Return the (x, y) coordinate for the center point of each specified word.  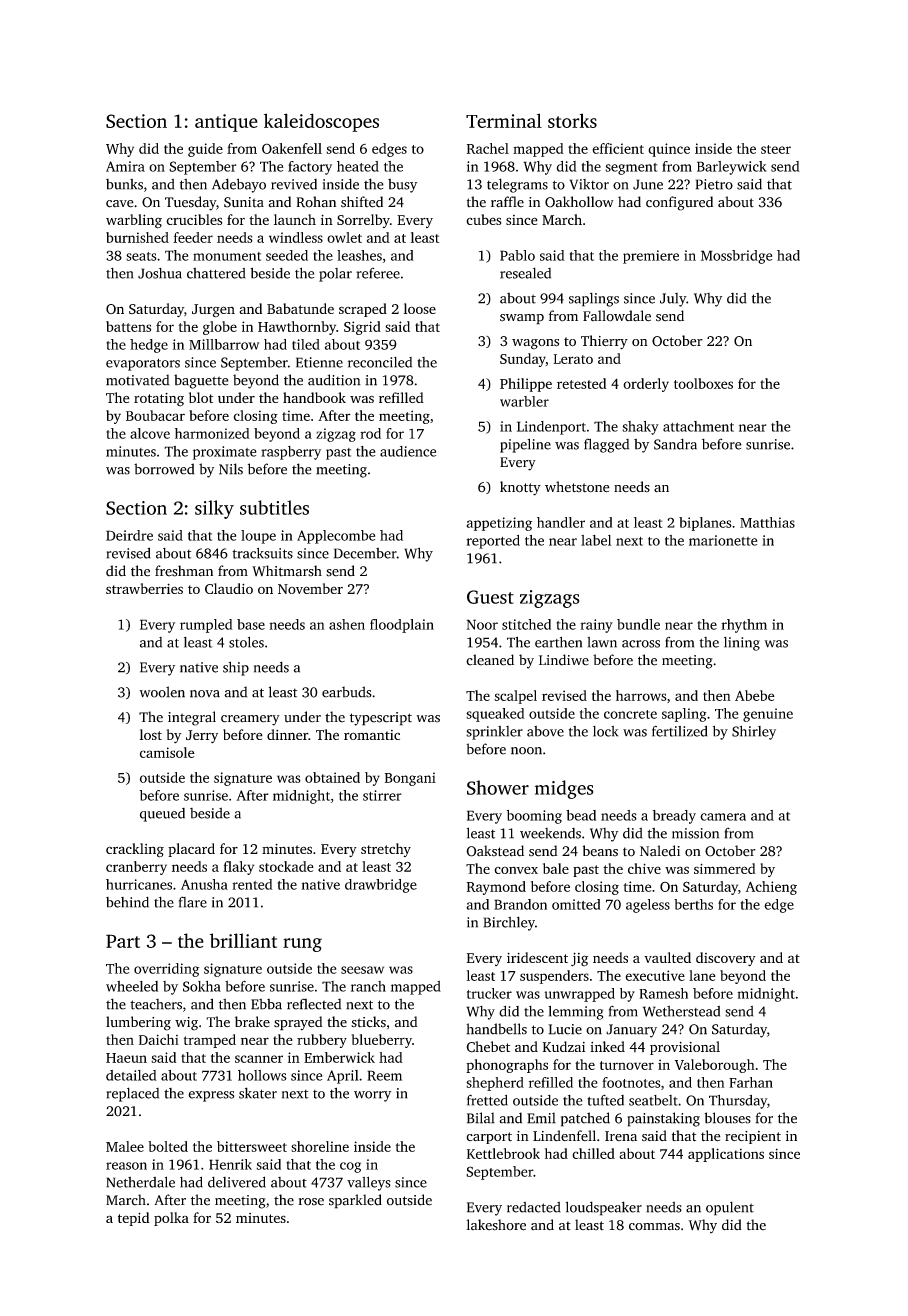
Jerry (202, 736)
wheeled (132, 986)
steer (776, 149)
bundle (638, 624)
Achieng (771, 888)
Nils (231, 469)
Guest (490, 597)
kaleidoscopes (321, 122)
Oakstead (495, 851)
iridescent (537, 957)
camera (723, 817)
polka (171, 1219)
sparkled (355, 1201)
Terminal (504, 120)
